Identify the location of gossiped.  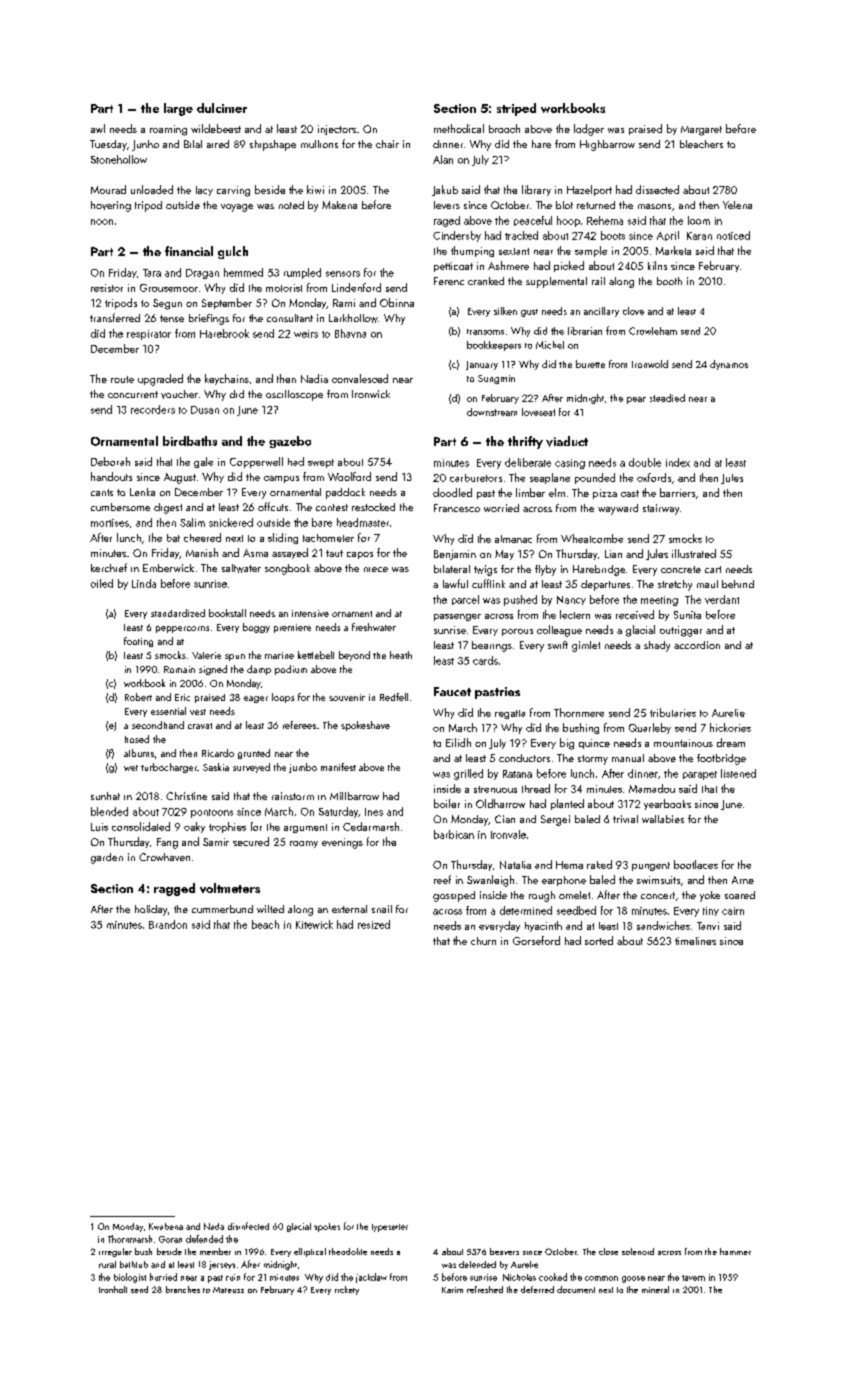
(454, 896).
